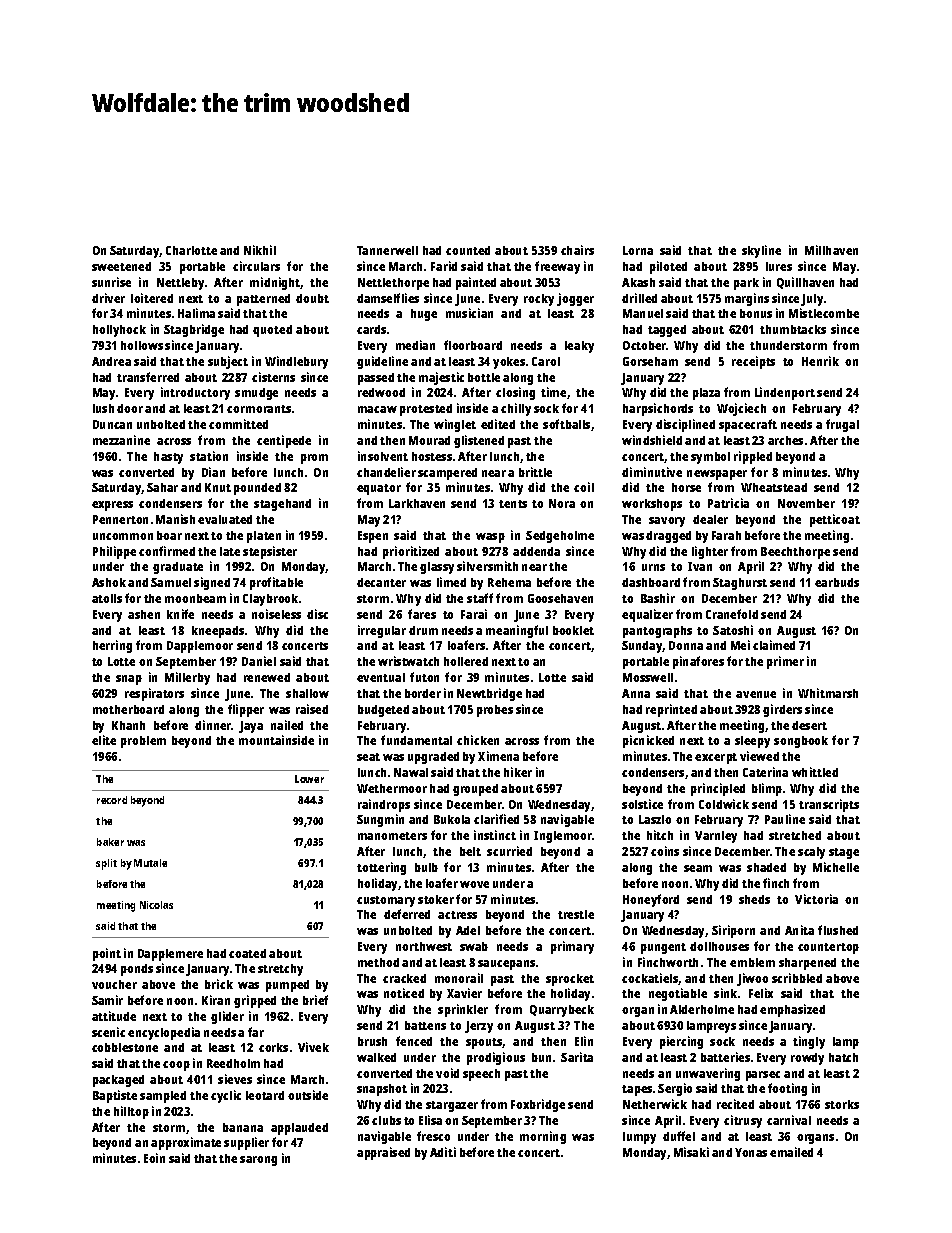 This screenshot has width=952, height=1233. I want to click on attitude, so click(114, 1016).
